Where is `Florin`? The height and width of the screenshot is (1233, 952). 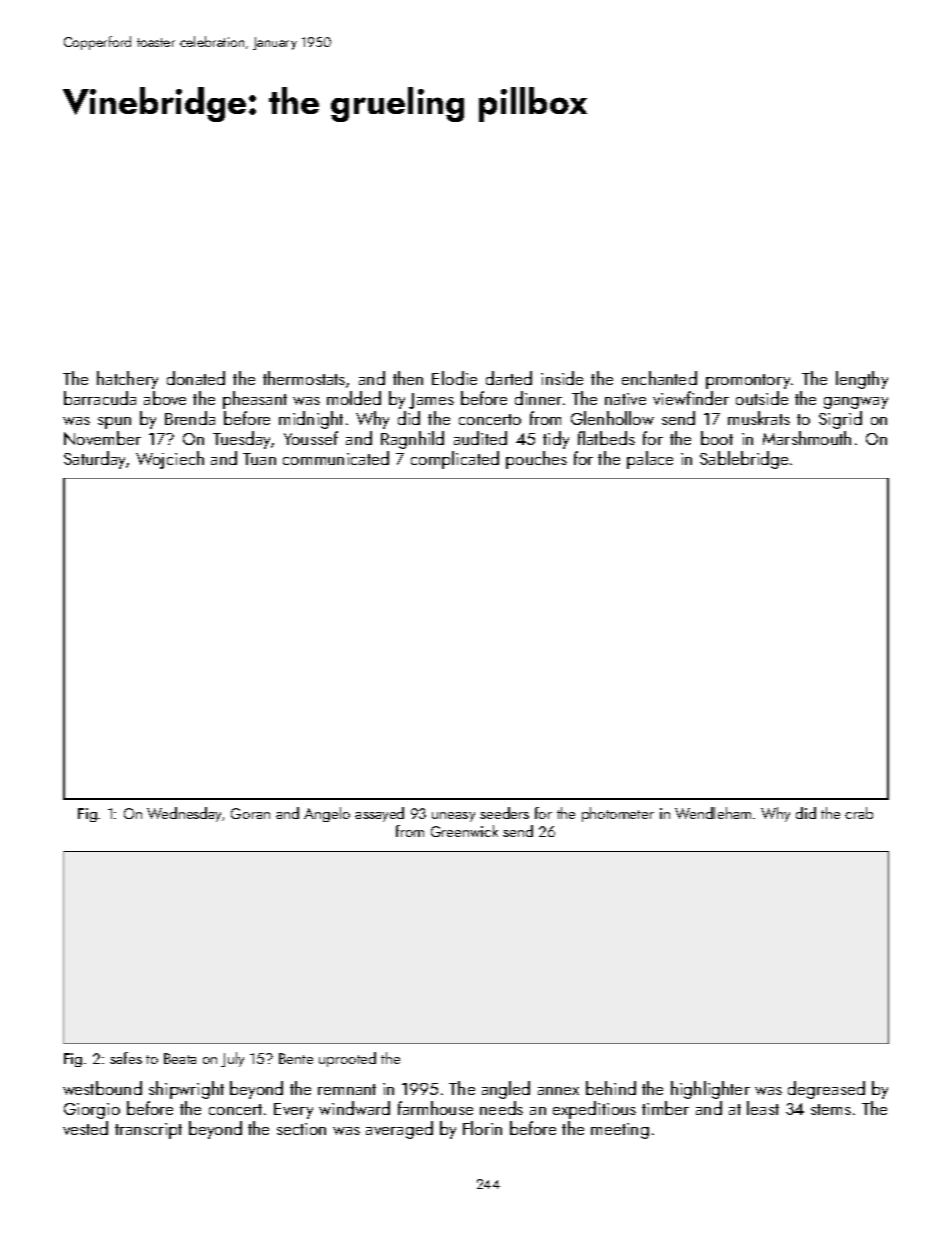 Florin is located at coordinates (482, 1128).
